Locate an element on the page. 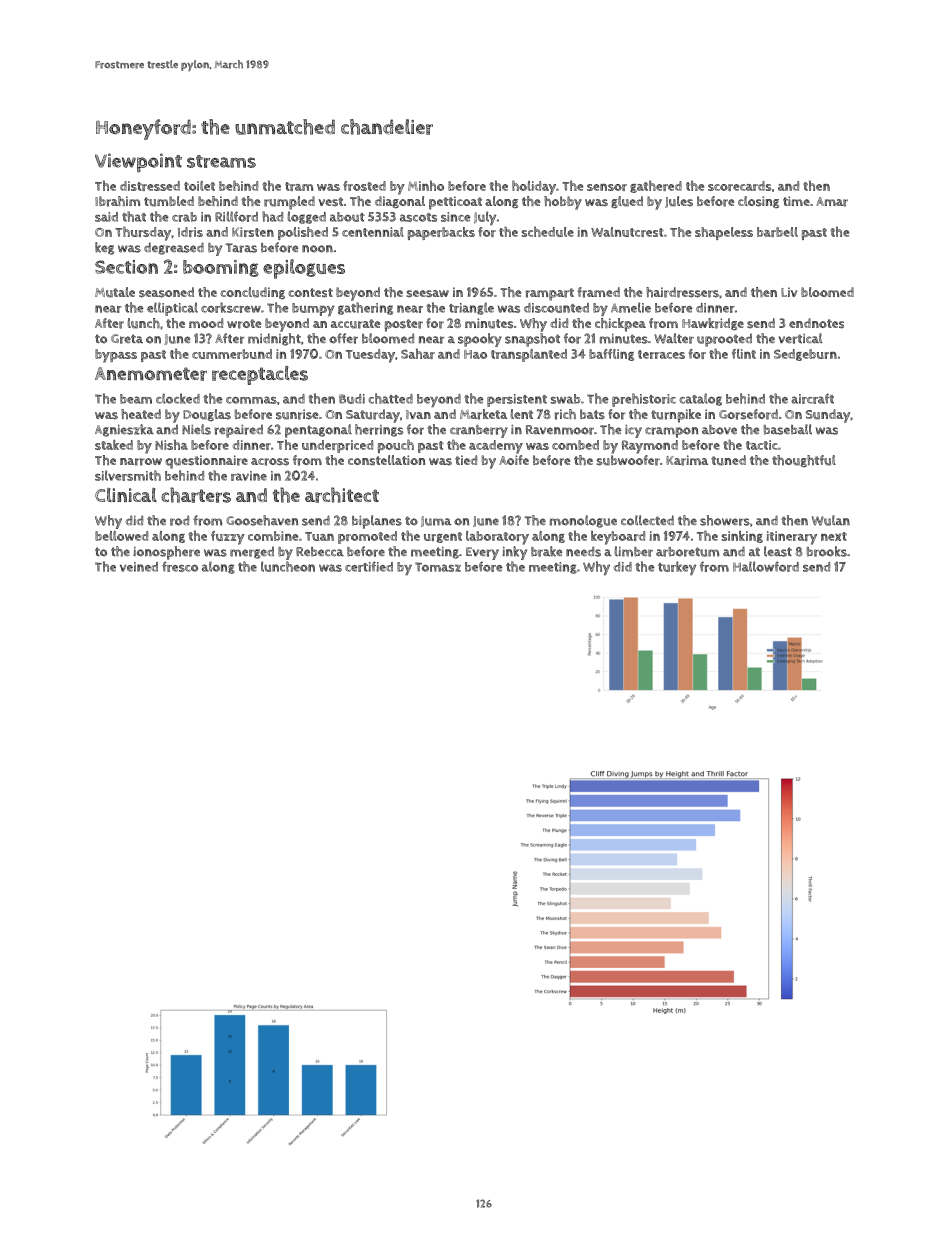  urgent is located at coordinates (443, 537).
